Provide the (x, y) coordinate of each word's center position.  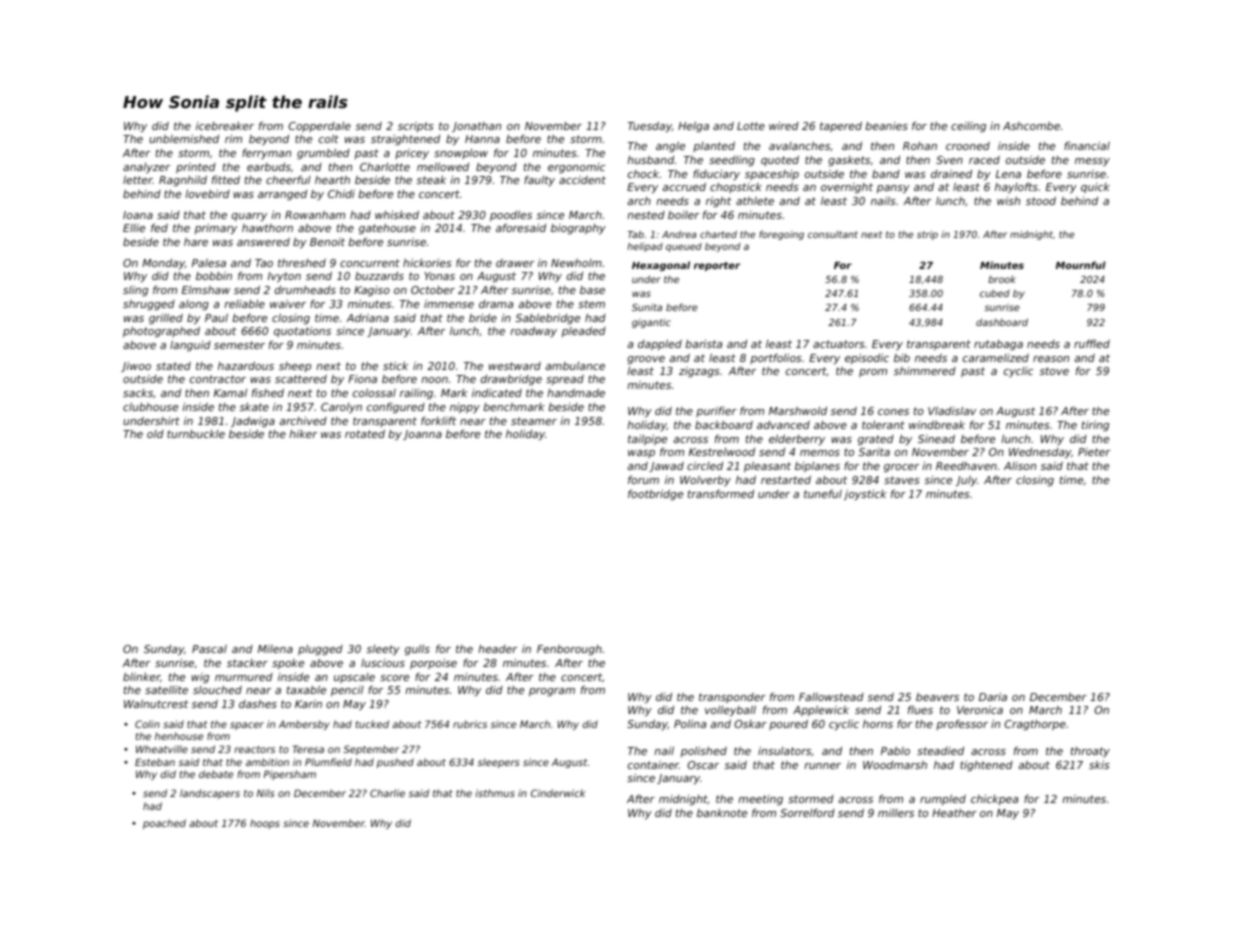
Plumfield (328, 762)
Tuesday (650, 126)
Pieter (1094, 452)
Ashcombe (1031, 126)
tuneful (823, 493)
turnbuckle (196, 434)
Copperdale (320, 127)
